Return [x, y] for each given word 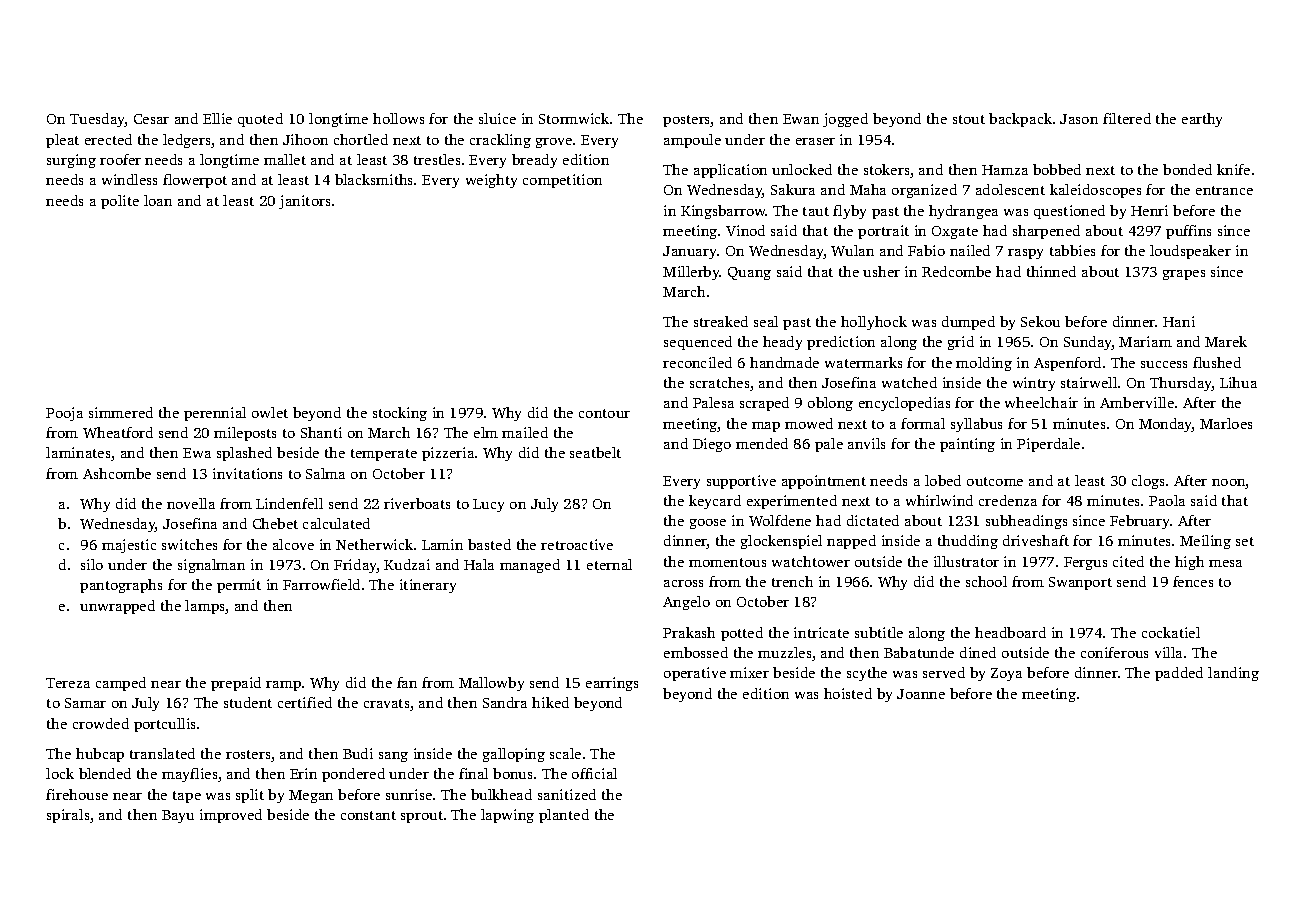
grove [554, 143]
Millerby [691, 273]
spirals [68, 816]
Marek [1226, 341]
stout [969, 119]
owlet [270, 412]
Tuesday [97, 120]
